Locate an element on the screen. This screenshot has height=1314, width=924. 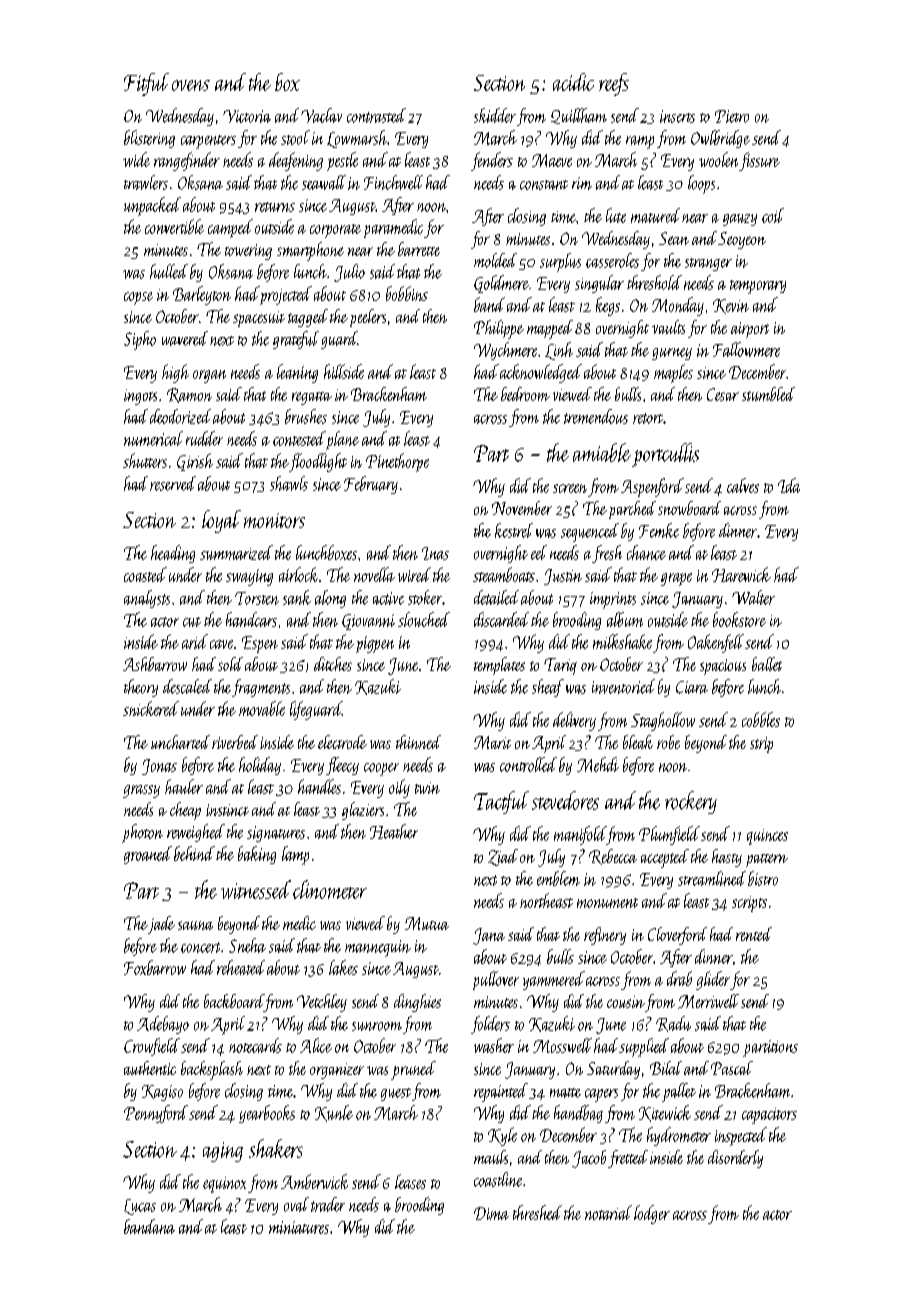
Fitful is located at coordinates (146, 84).
